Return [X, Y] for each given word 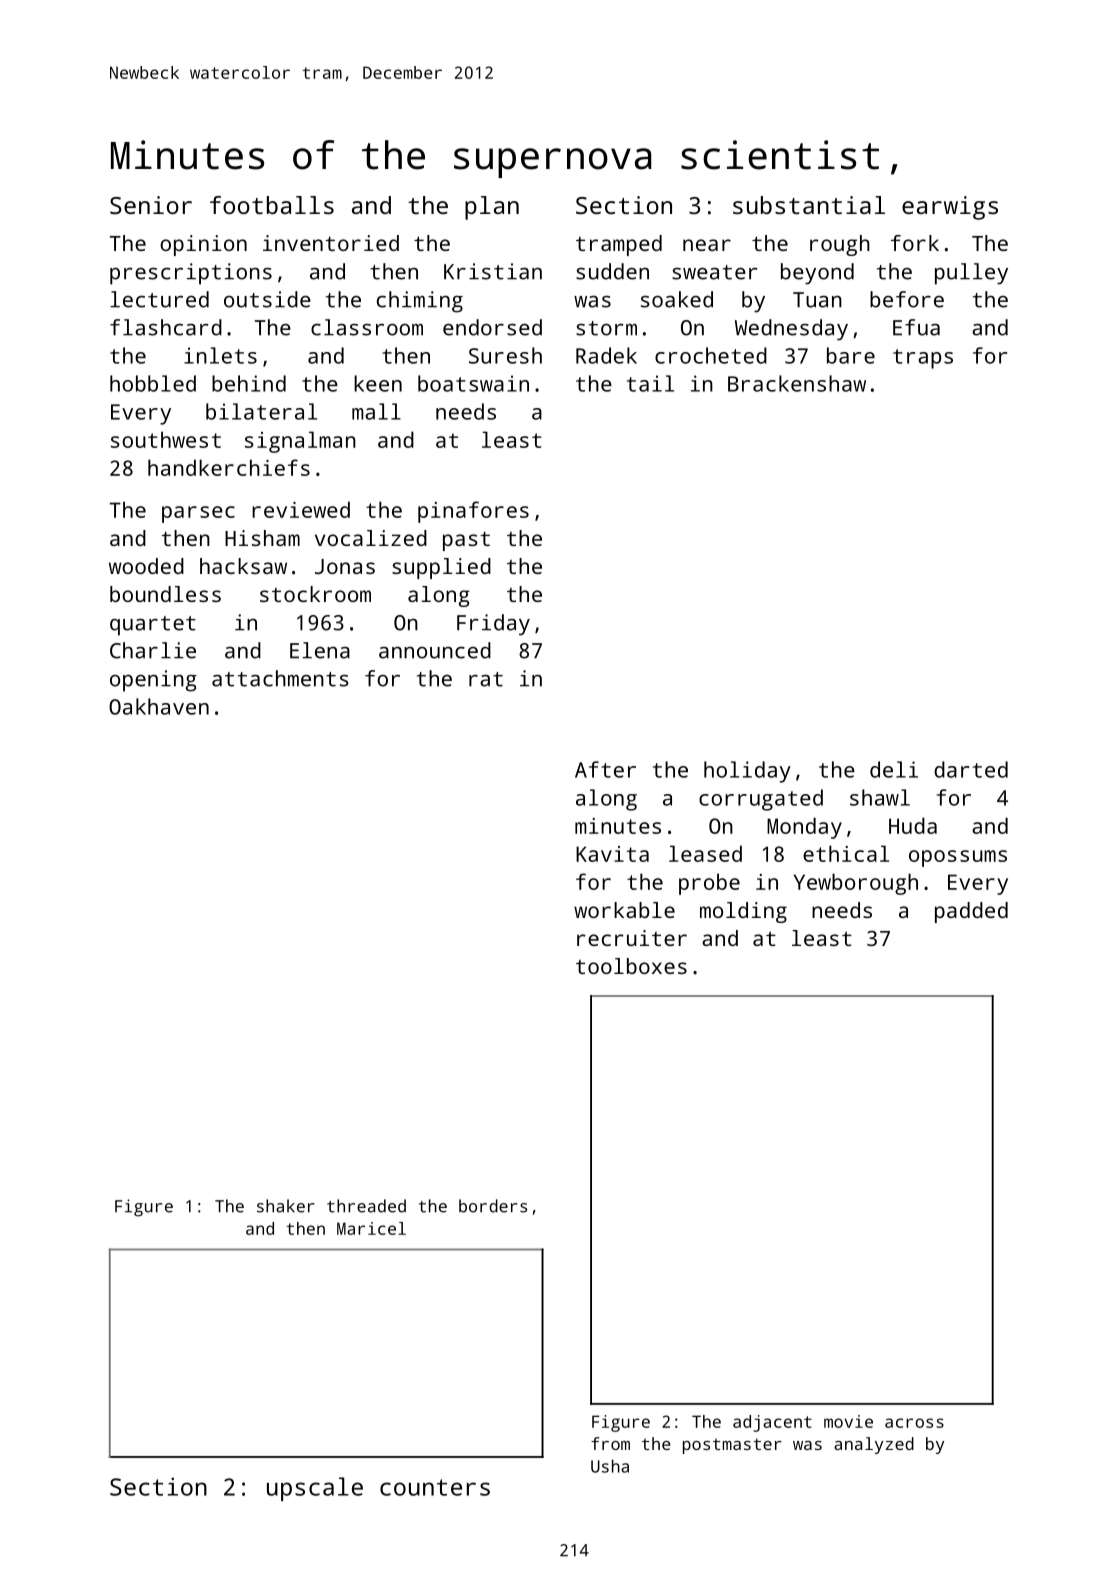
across [914, 1423]
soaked [677, 299]
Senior [151, 205]
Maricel [371, 1228]
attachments [280, 678]
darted [971, 769]
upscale [315, 1489]
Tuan [817, 300]
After [605, 769]
